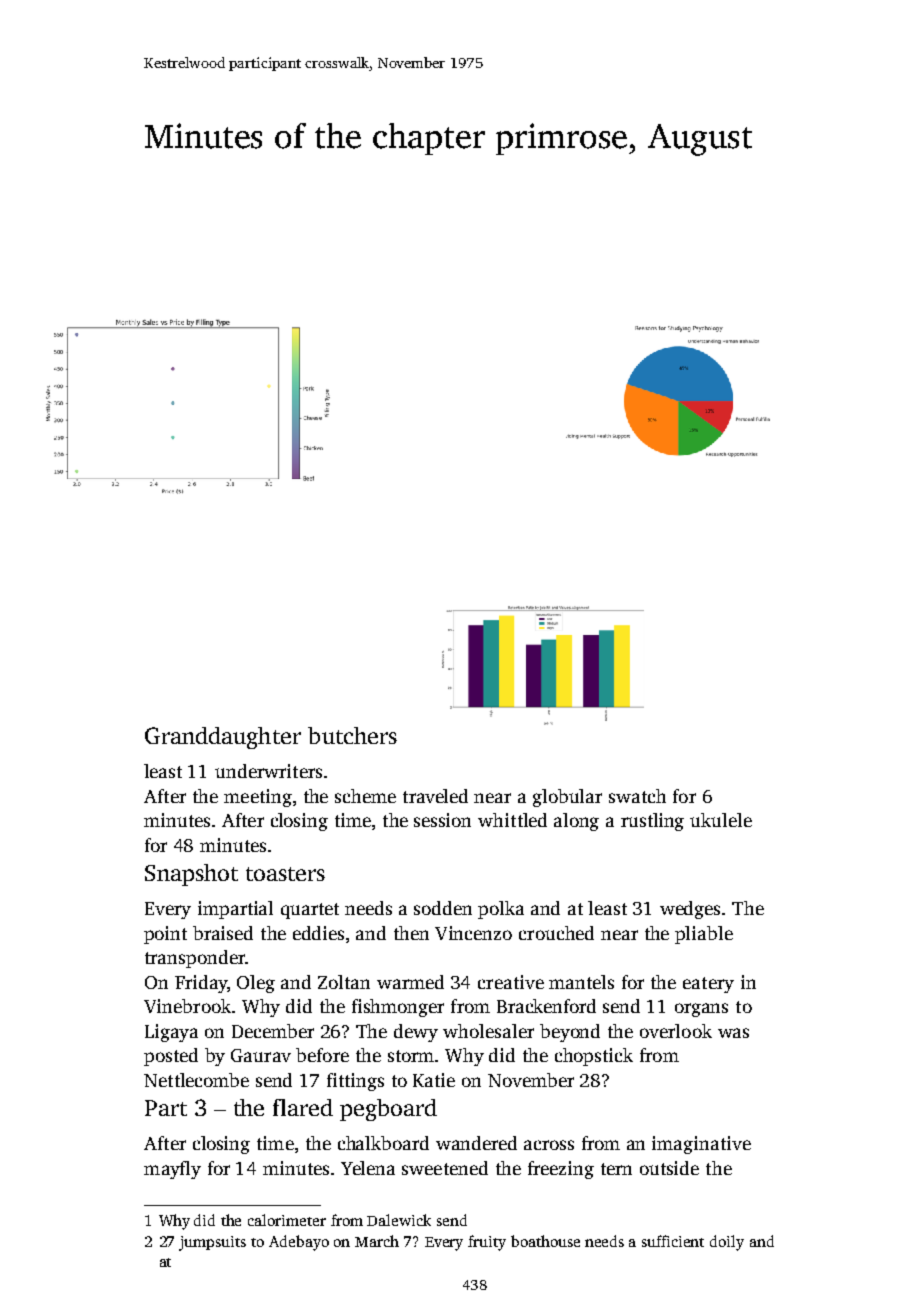  What do you see at coordinates (690, 910) in the image?
I see `wedges` at bounding box center [690, 910].
